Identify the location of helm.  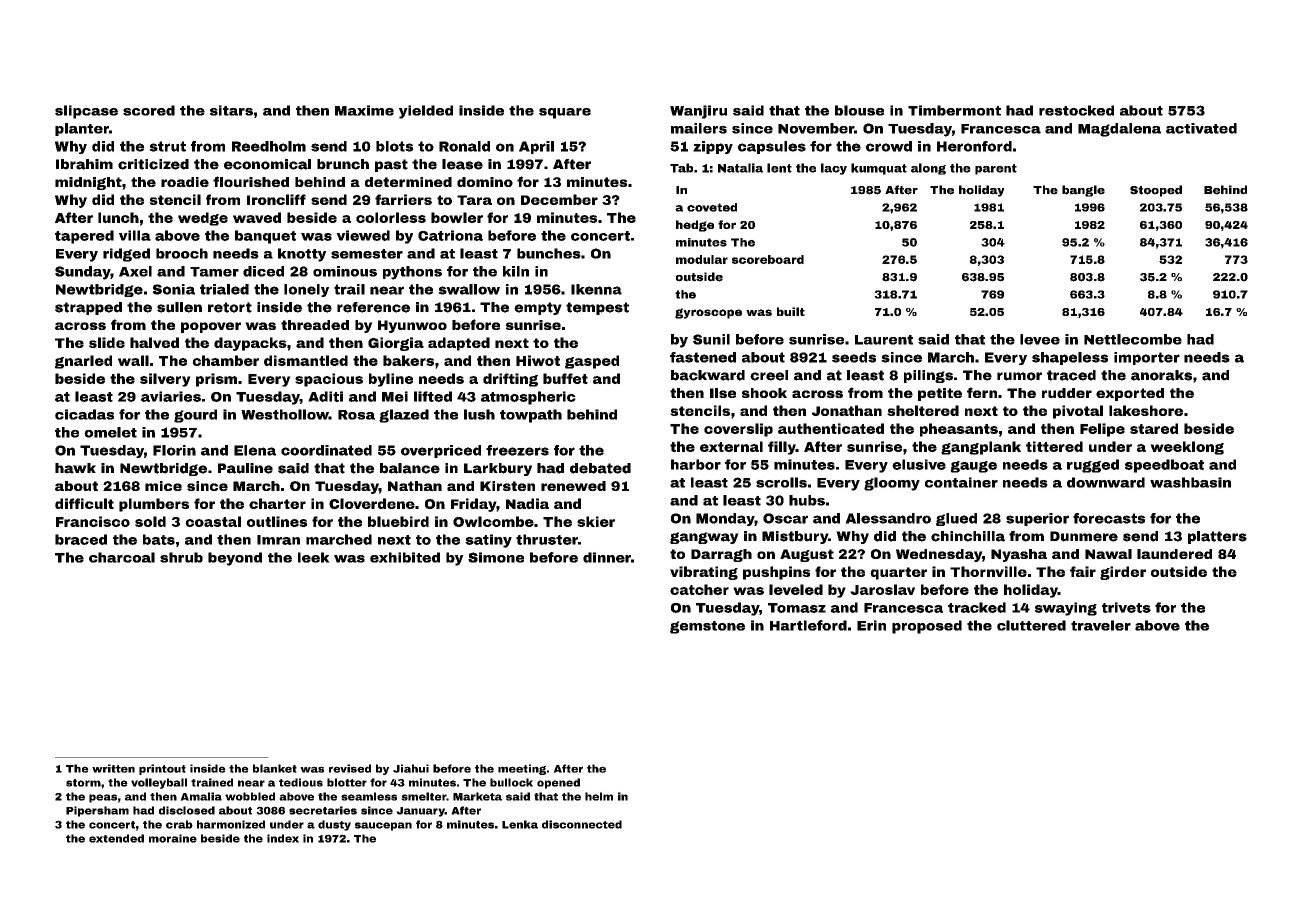
(599, 796).
